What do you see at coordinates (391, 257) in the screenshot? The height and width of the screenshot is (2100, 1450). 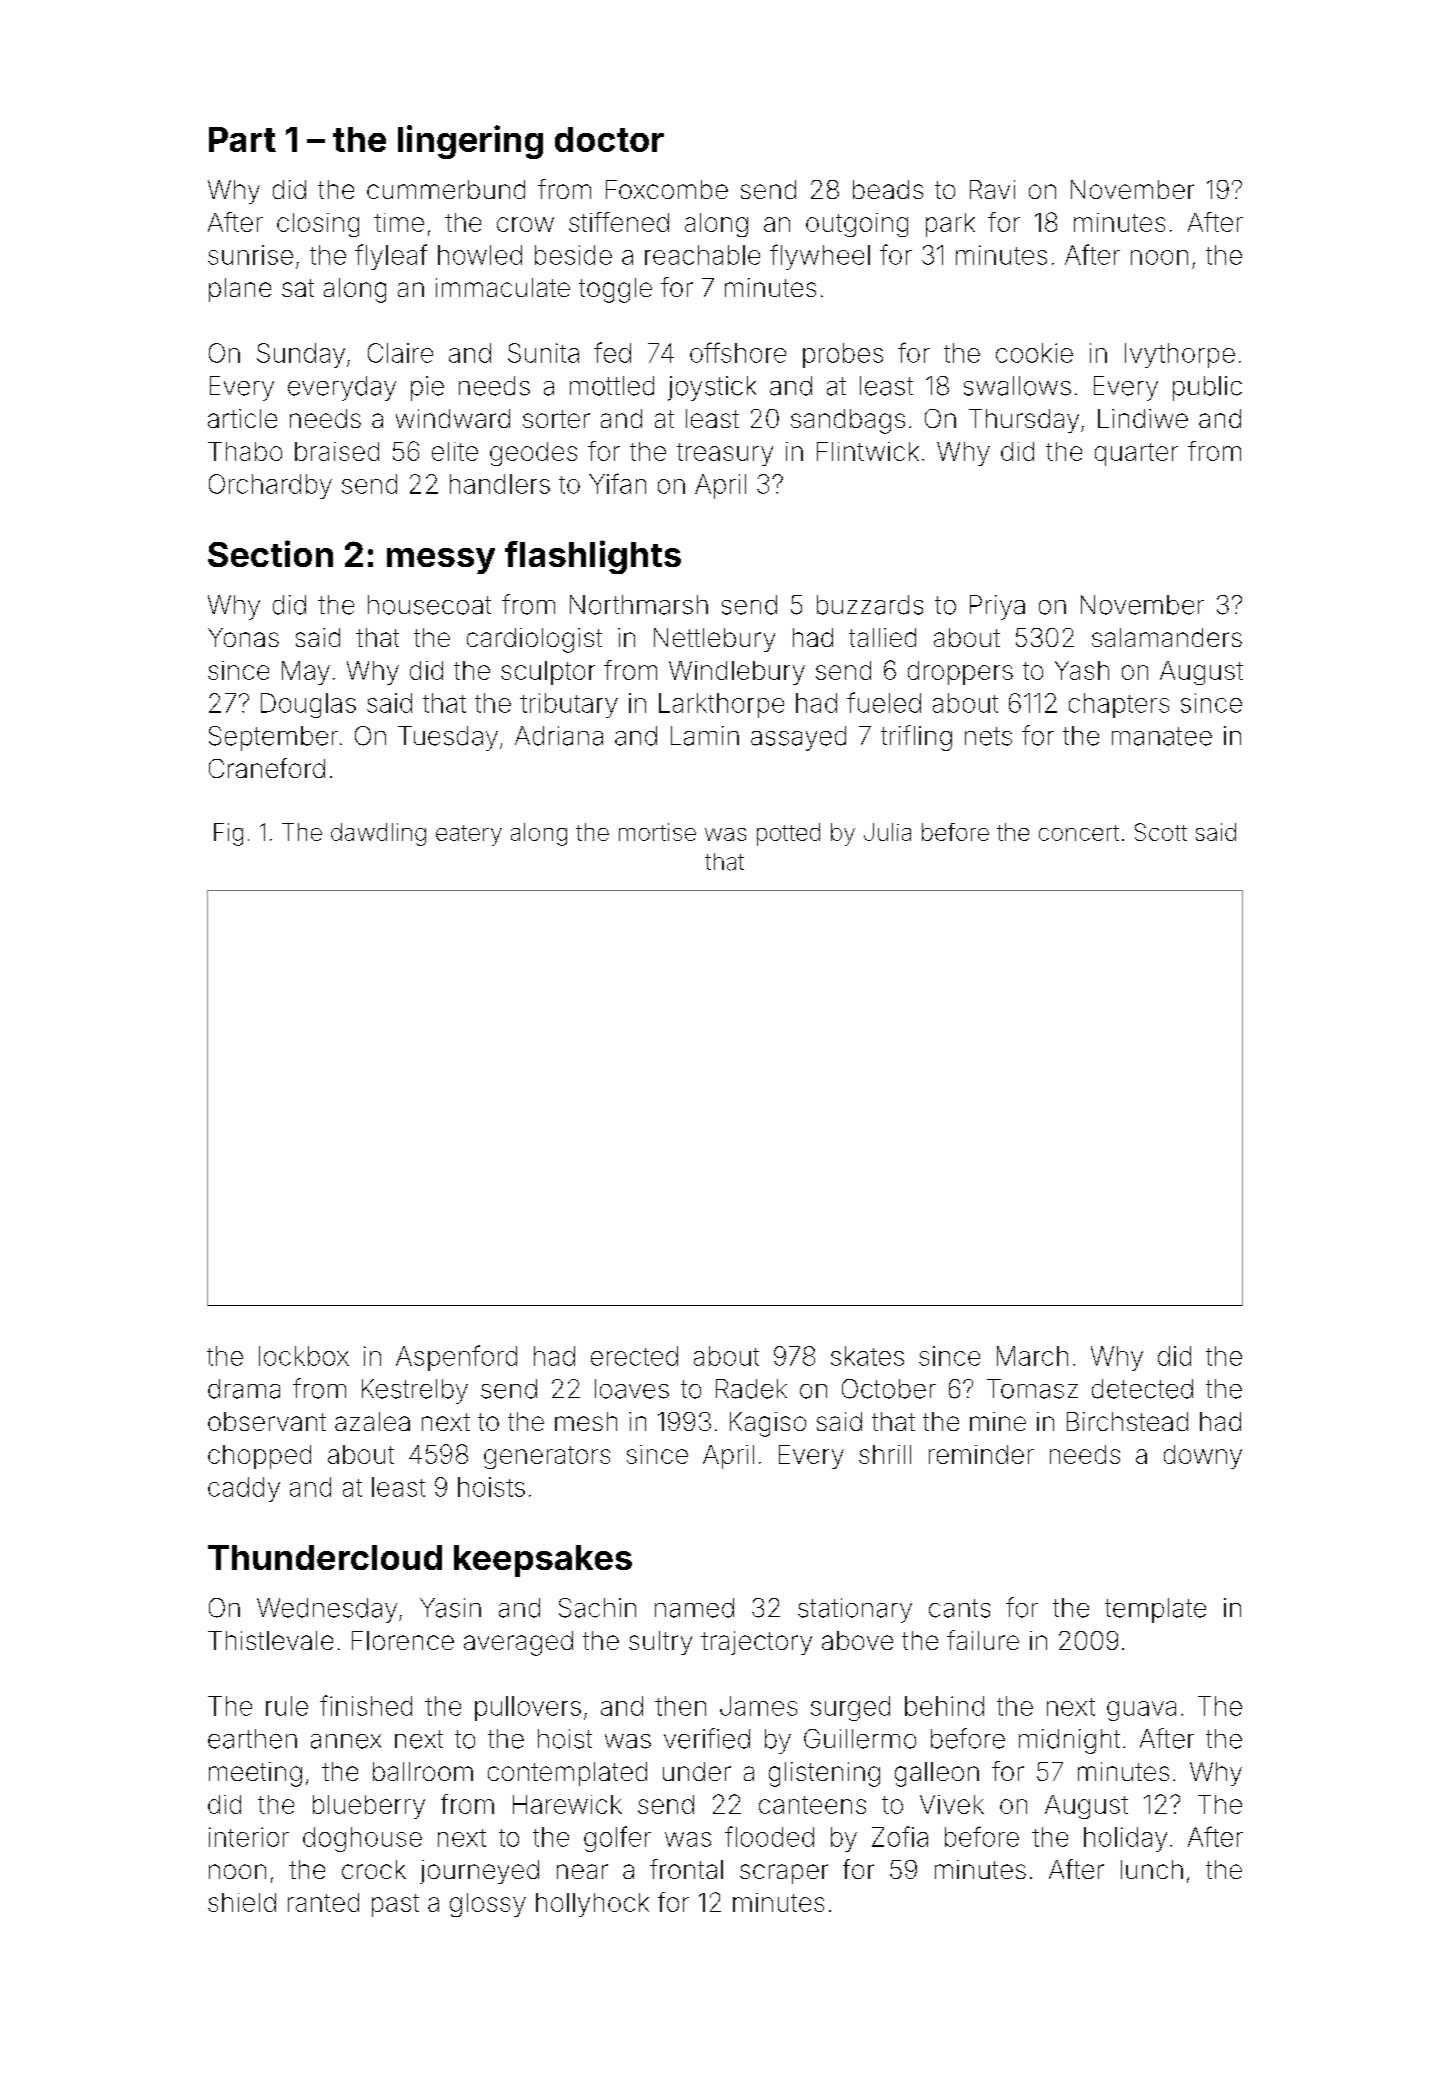 I see `flyleaf` at bounding box center [391, 257].
